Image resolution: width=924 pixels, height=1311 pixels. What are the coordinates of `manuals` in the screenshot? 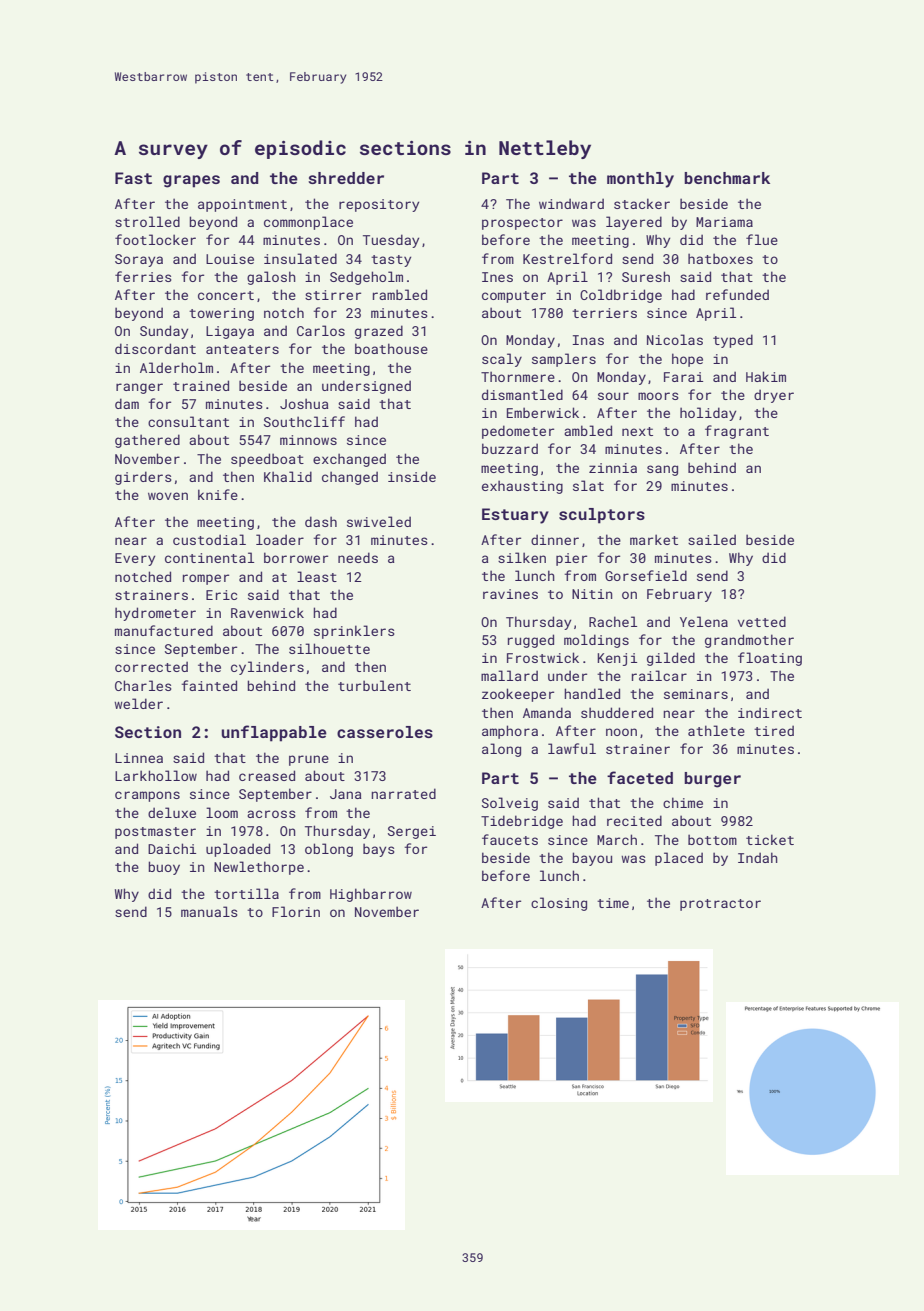 It's located at (209, 911).
